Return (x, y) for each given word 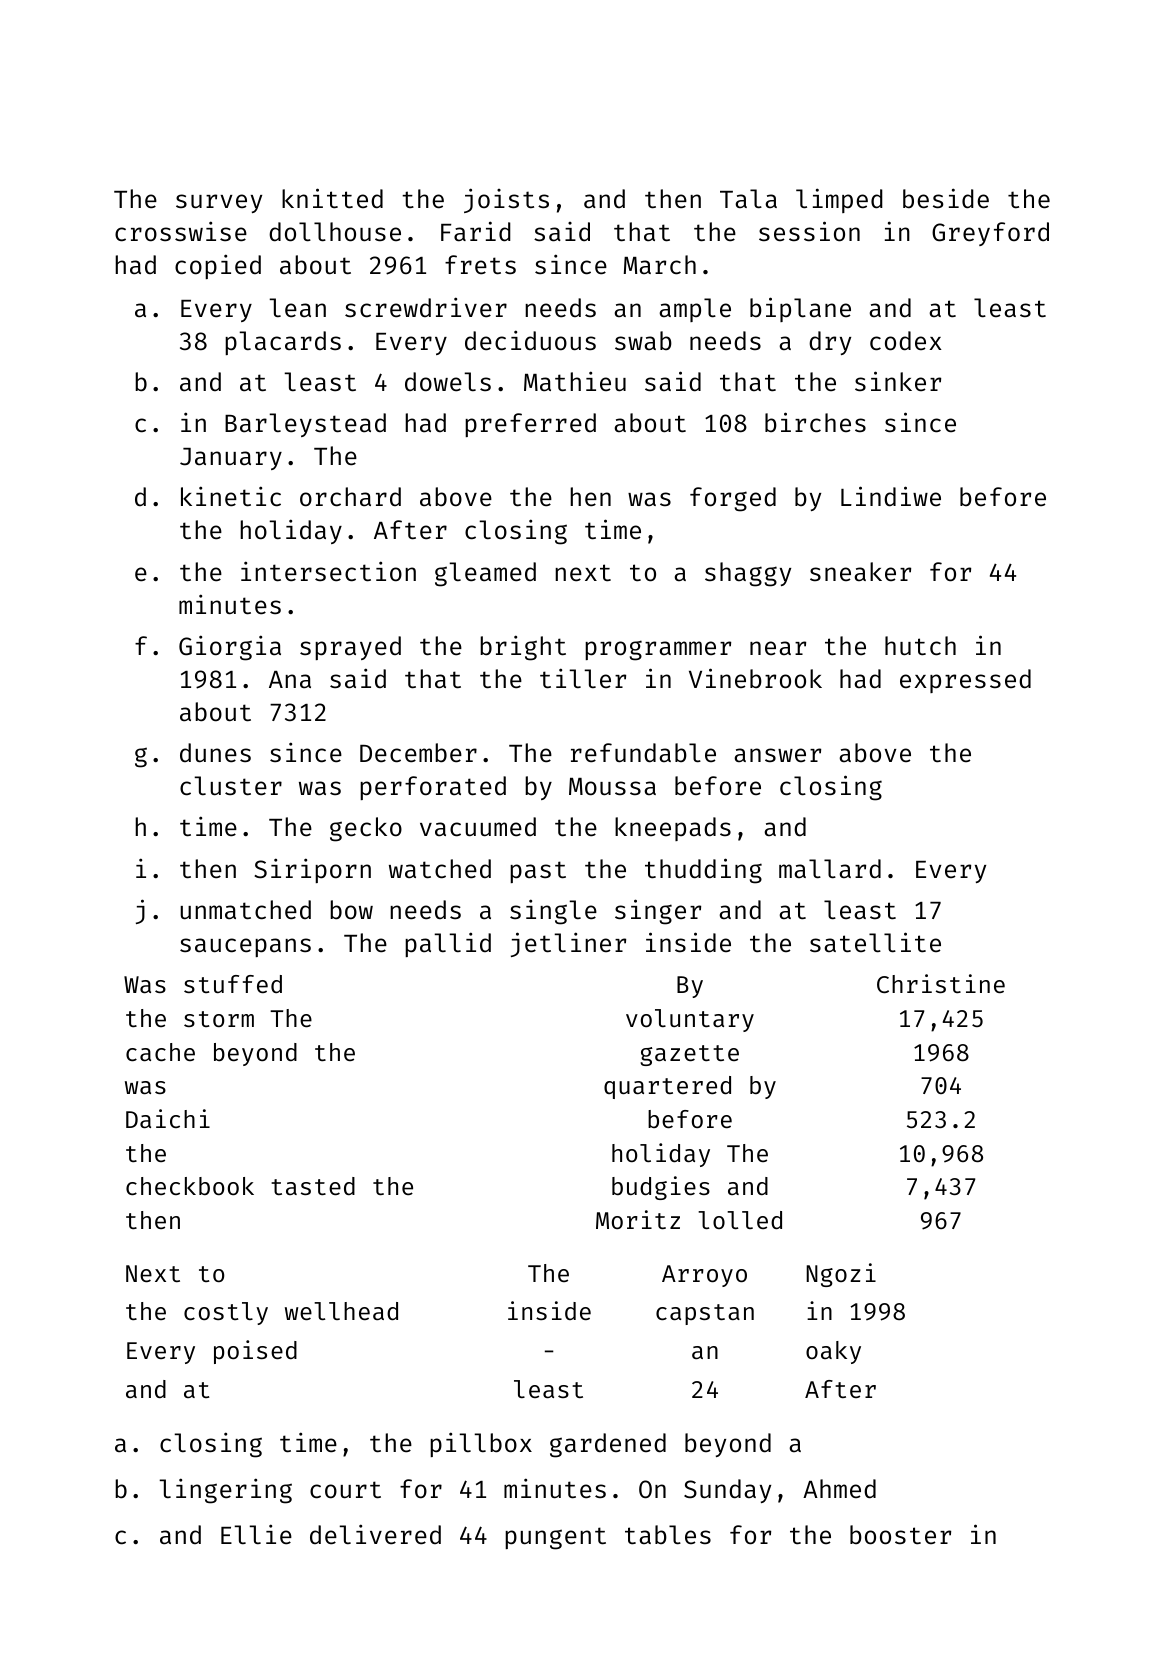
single (553, 912)
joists (506, 200)
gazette (689, 1055)
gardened (608, 1445)
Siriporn (313, 870)
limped (839, 200)
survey (219, 203)
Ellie (256, 1534)
